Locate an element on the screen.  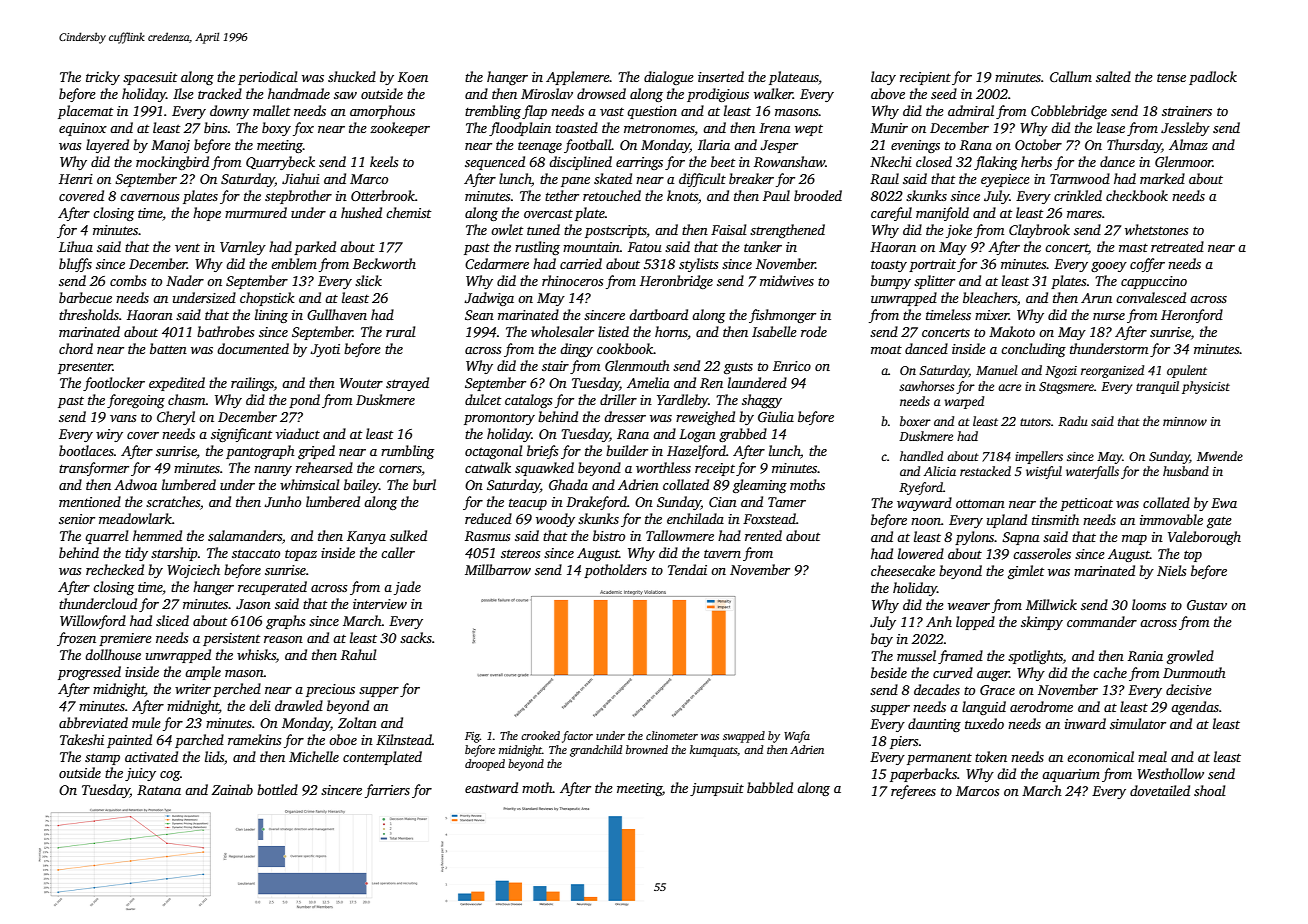
factor is located at coordinates (577, 737).
